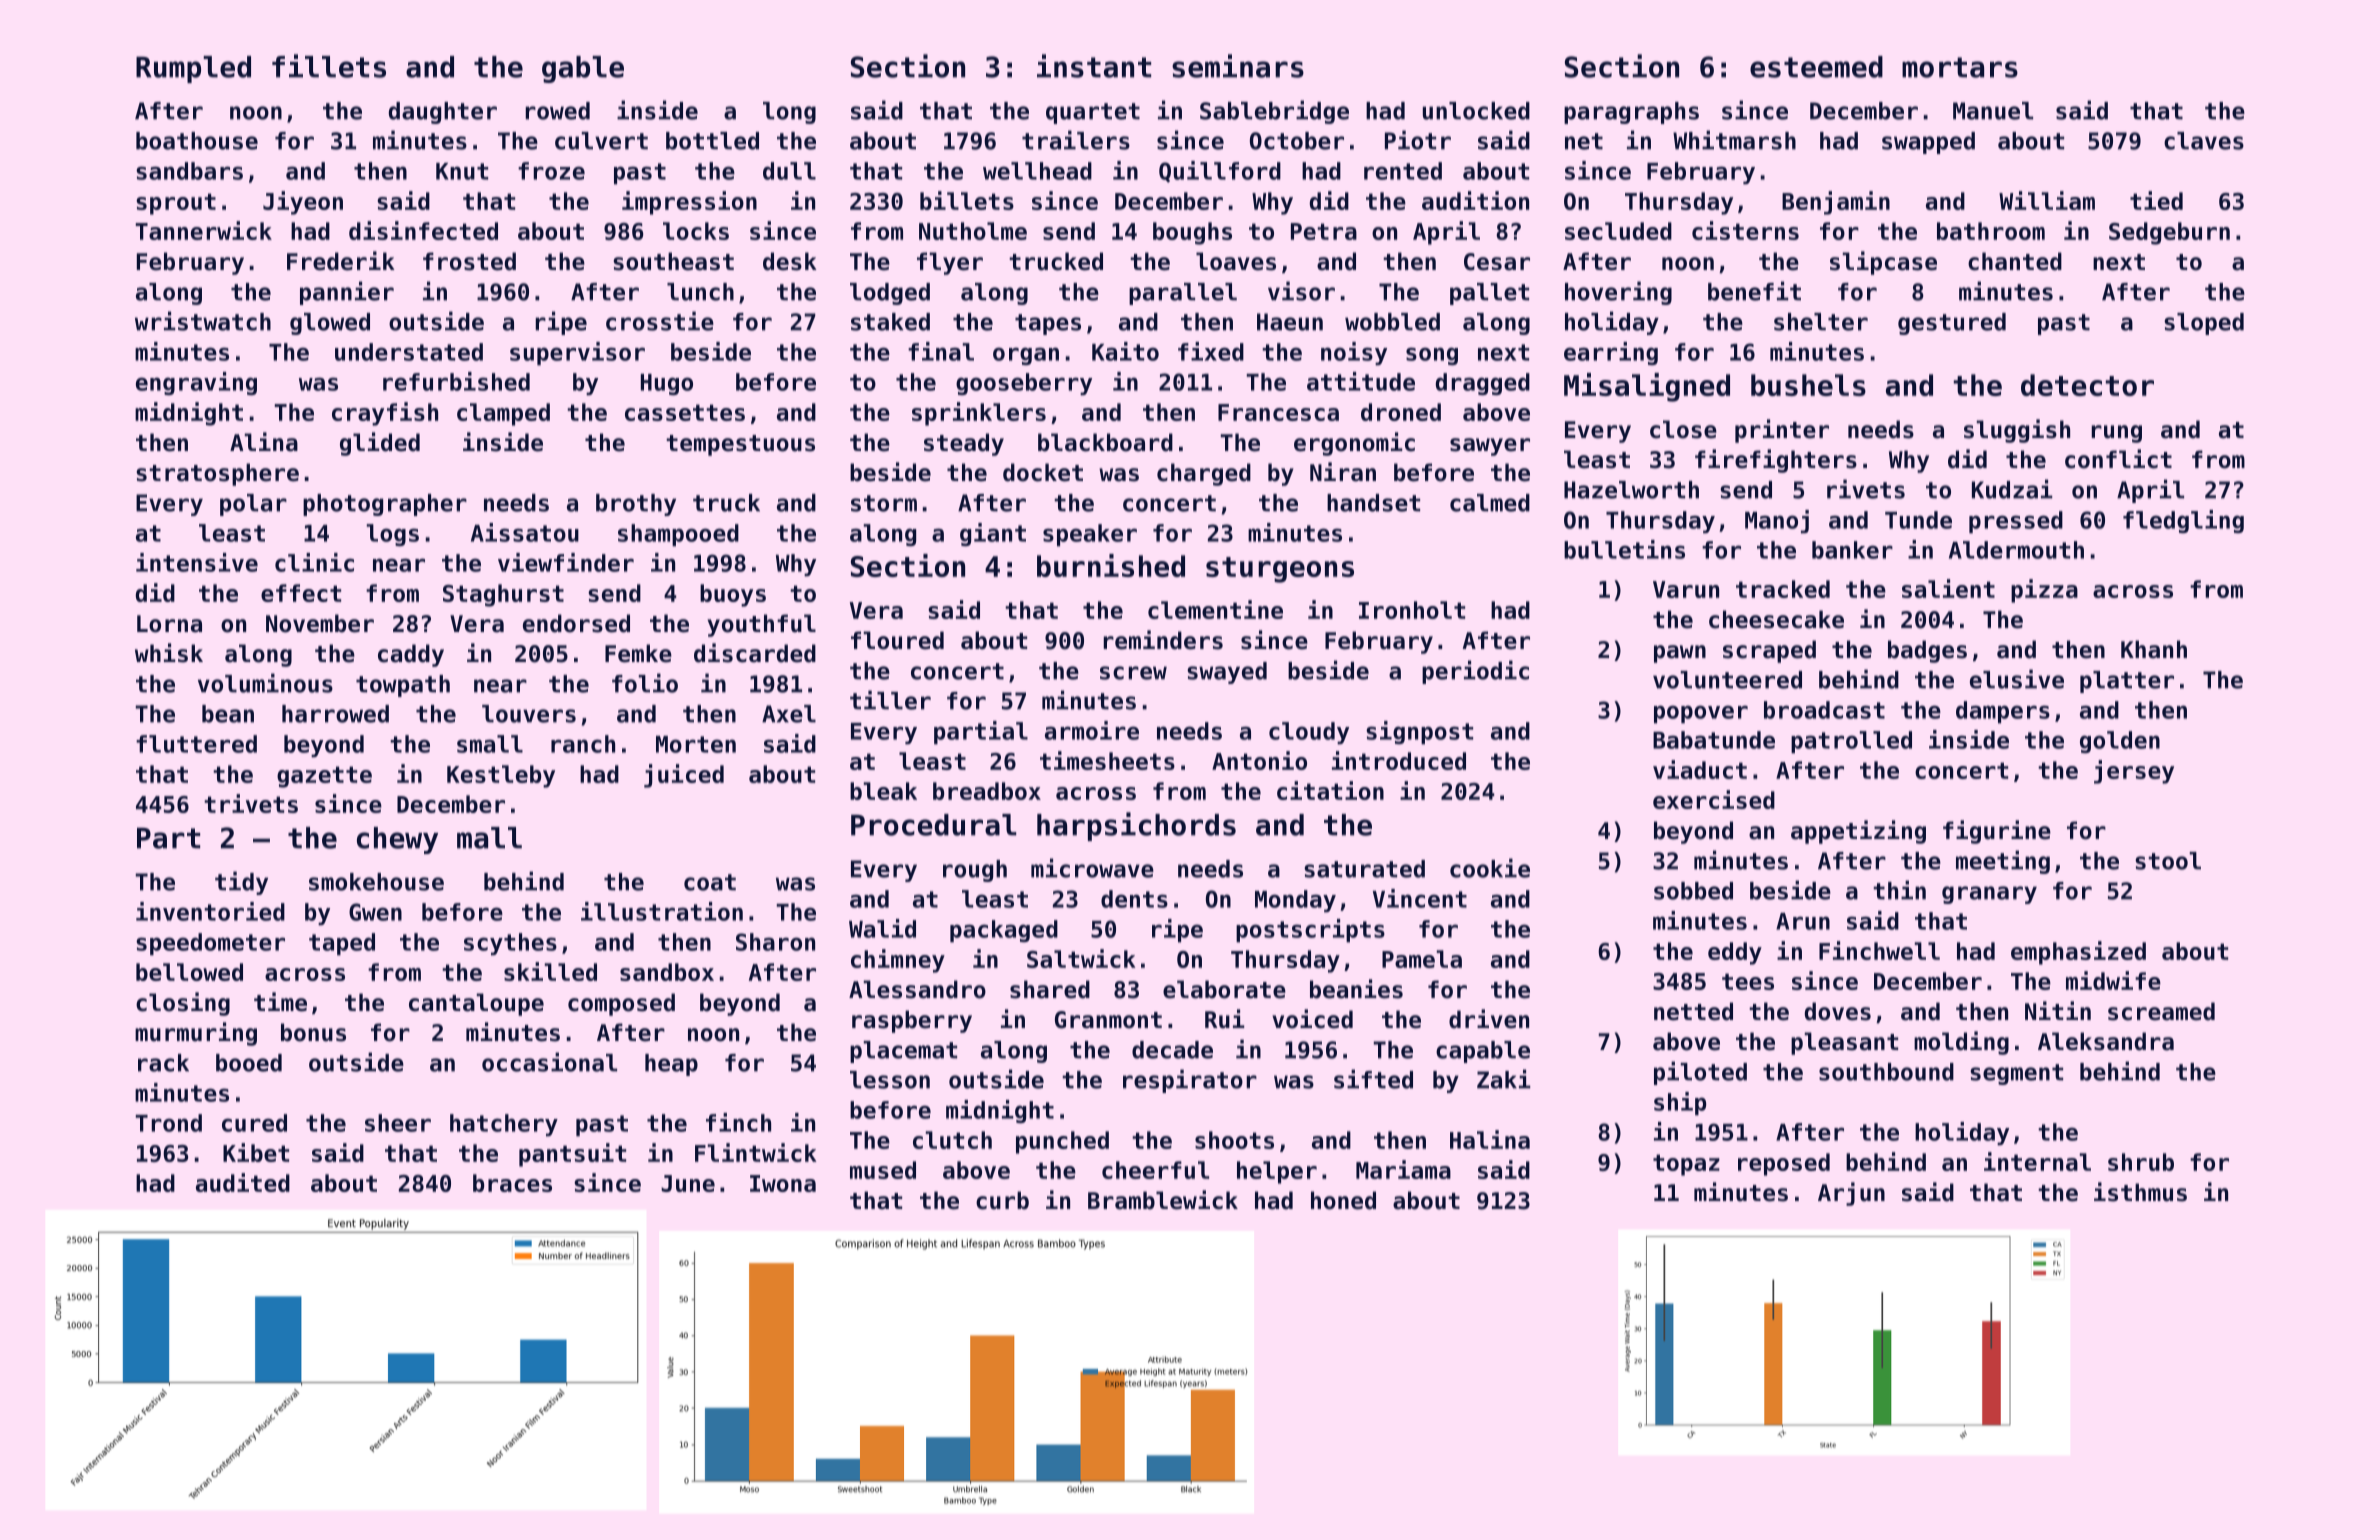  I want to click on Francesca, so click(1278, 412).
